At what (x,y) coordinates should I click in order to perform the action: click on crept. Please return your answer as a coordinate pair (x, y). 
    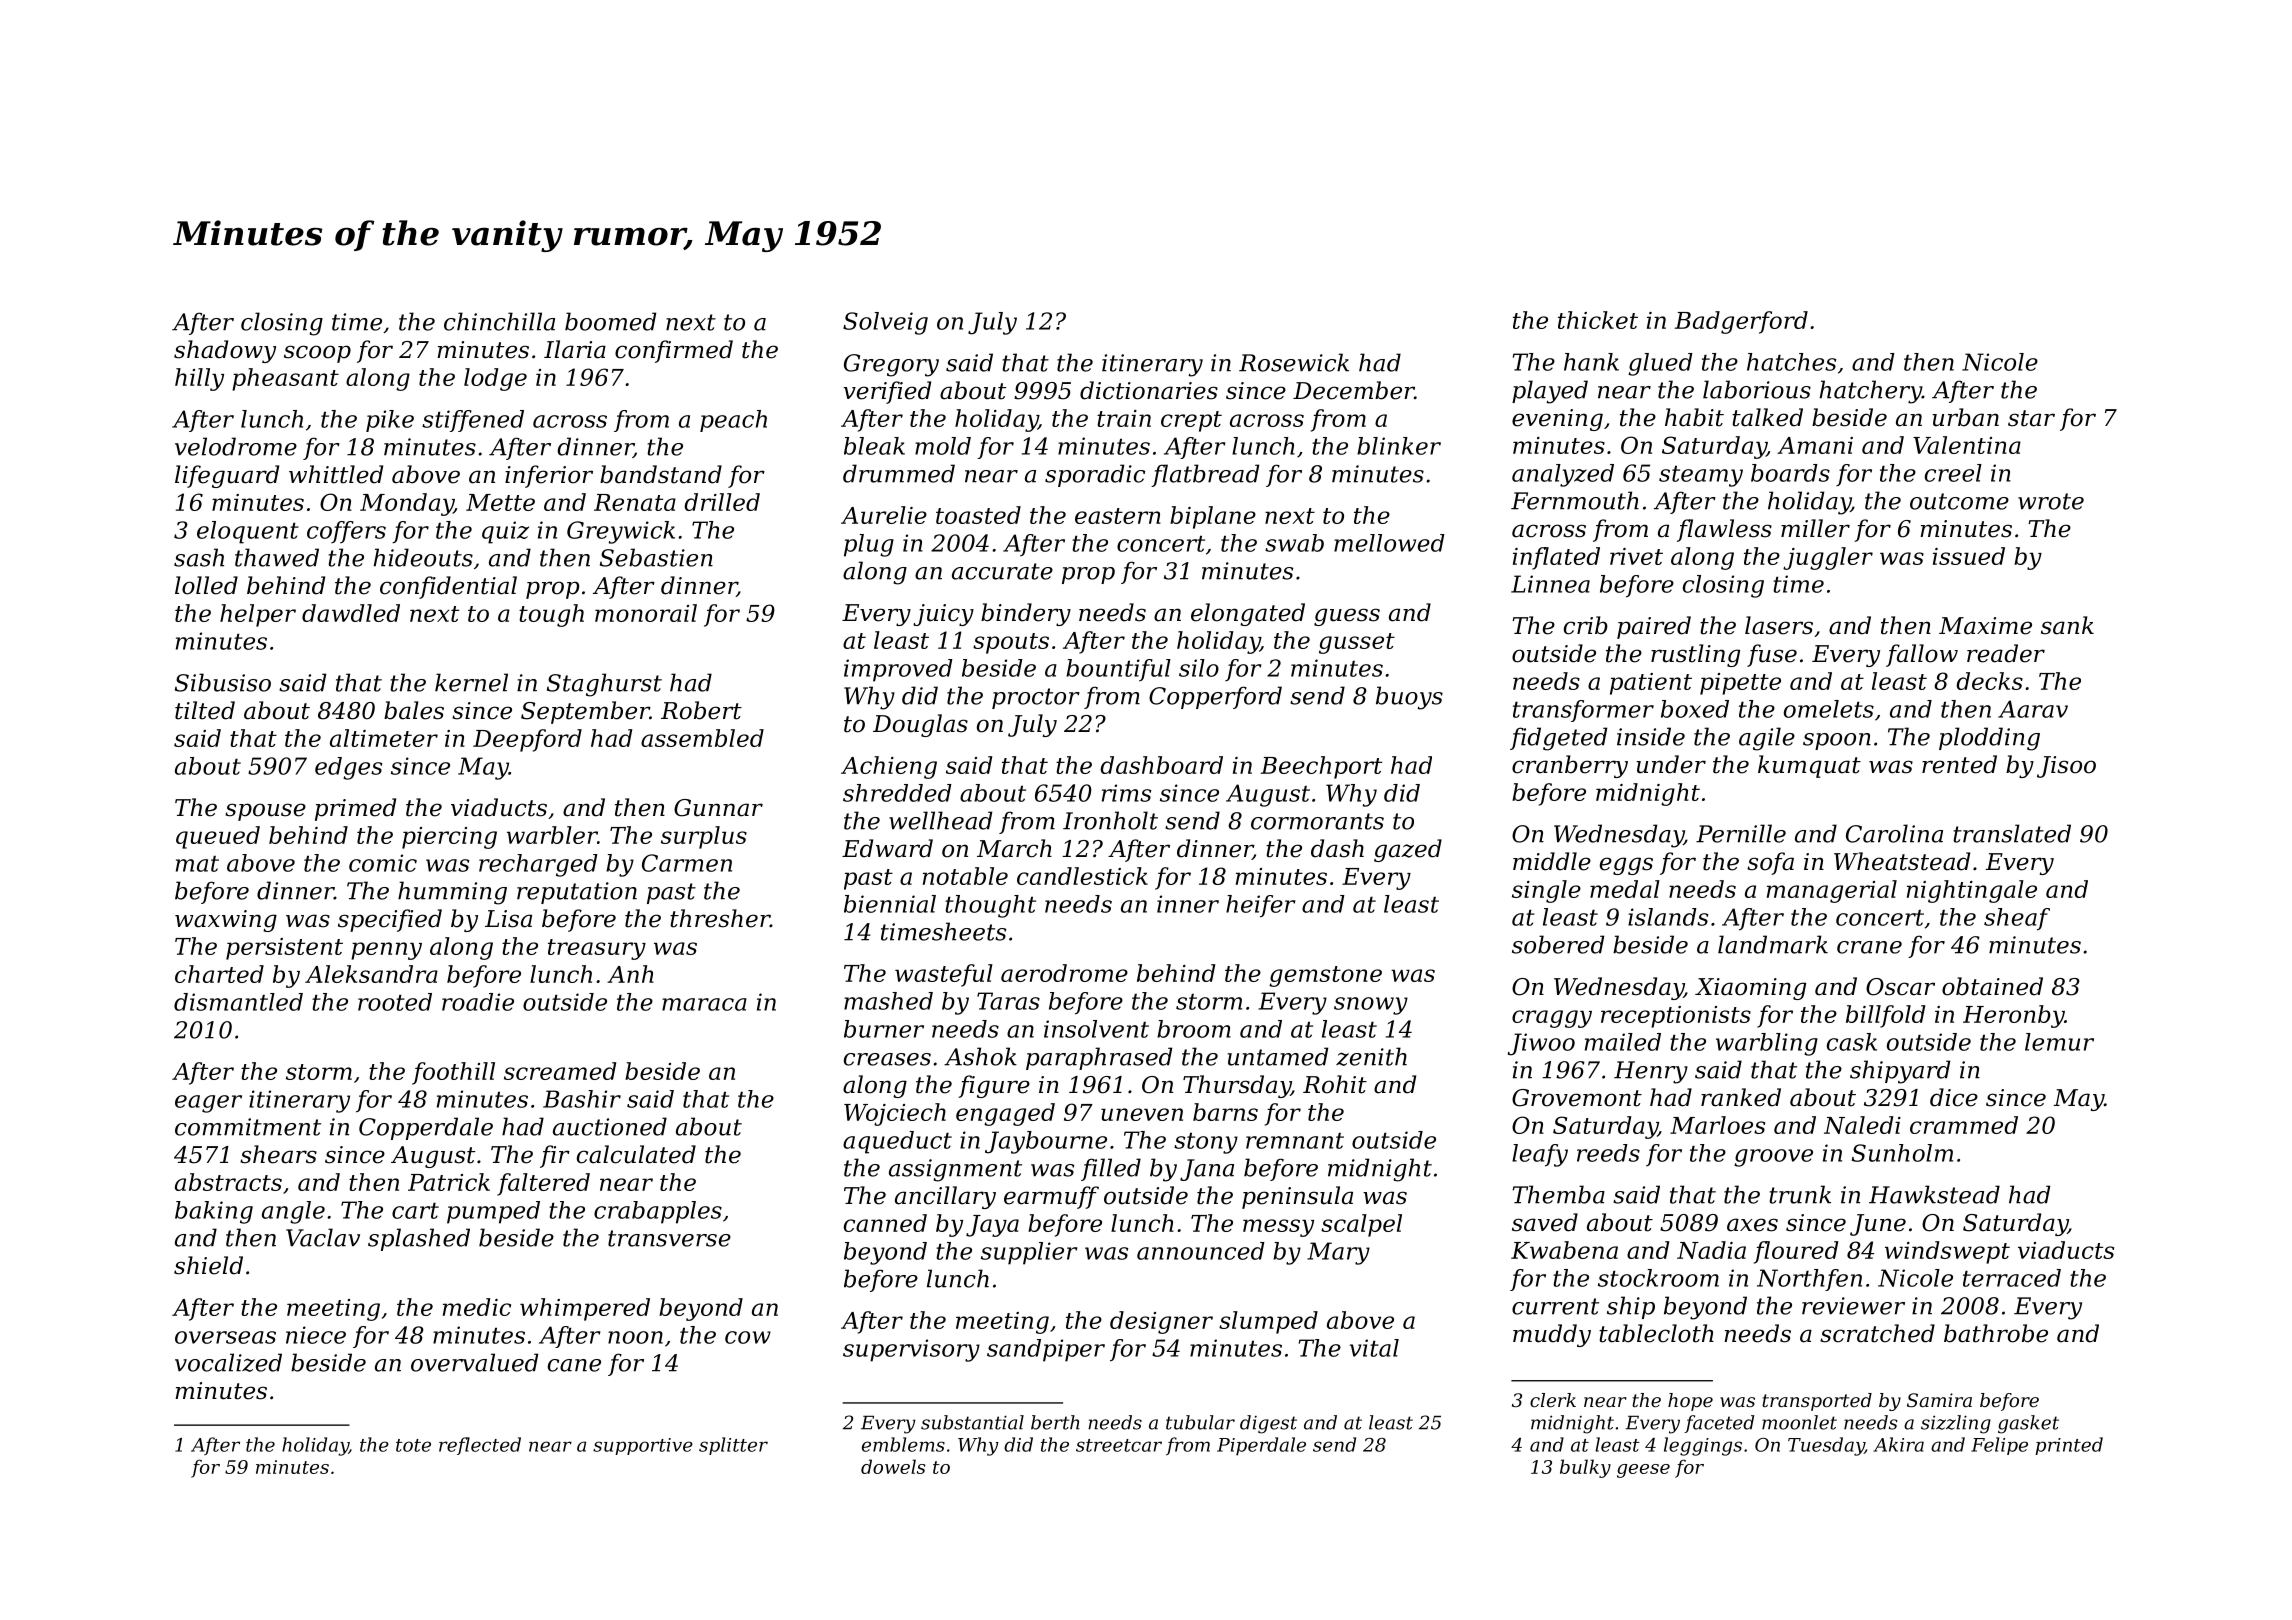
    Looking at the image, I should click on (1191, 421).
